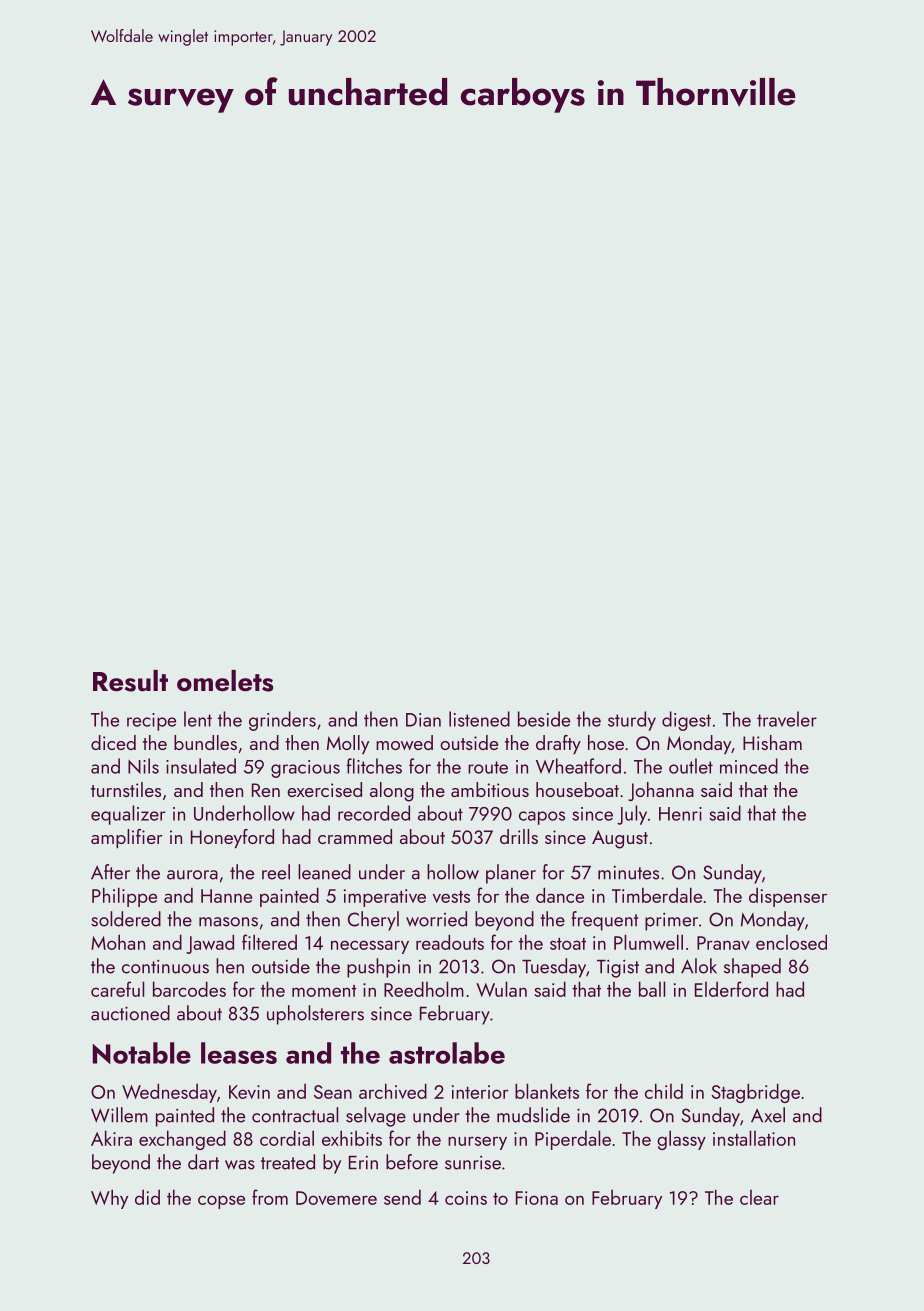  What do you see at coordinates (225, 681) in the document?
I see `omelets` at bounding box center [225, 681].
